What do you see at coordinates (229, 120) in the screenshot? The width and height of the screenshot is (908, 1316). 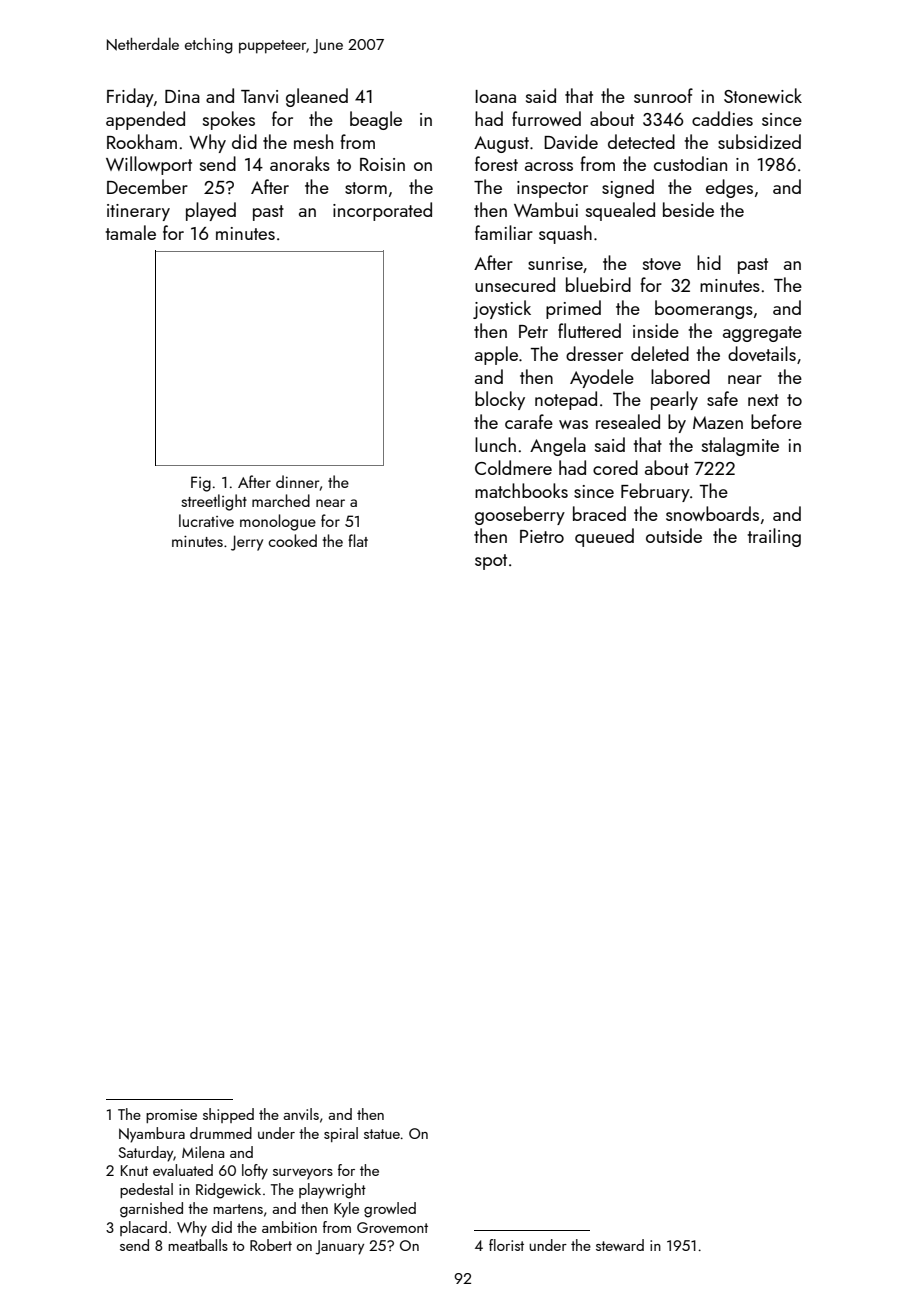 I see `spokes` at bounding box center [229, 120].
